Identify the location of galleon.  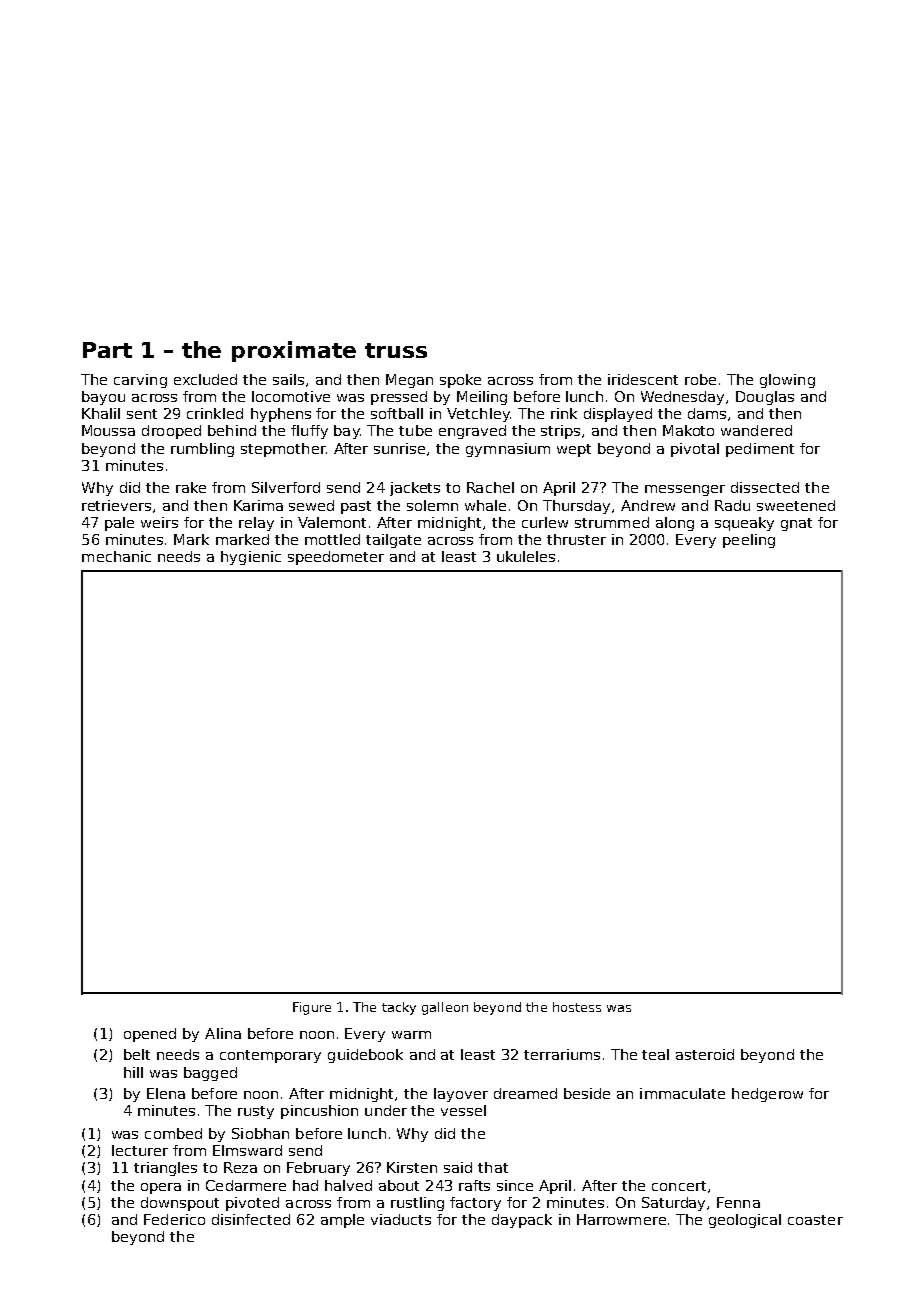
(445, 1008).
